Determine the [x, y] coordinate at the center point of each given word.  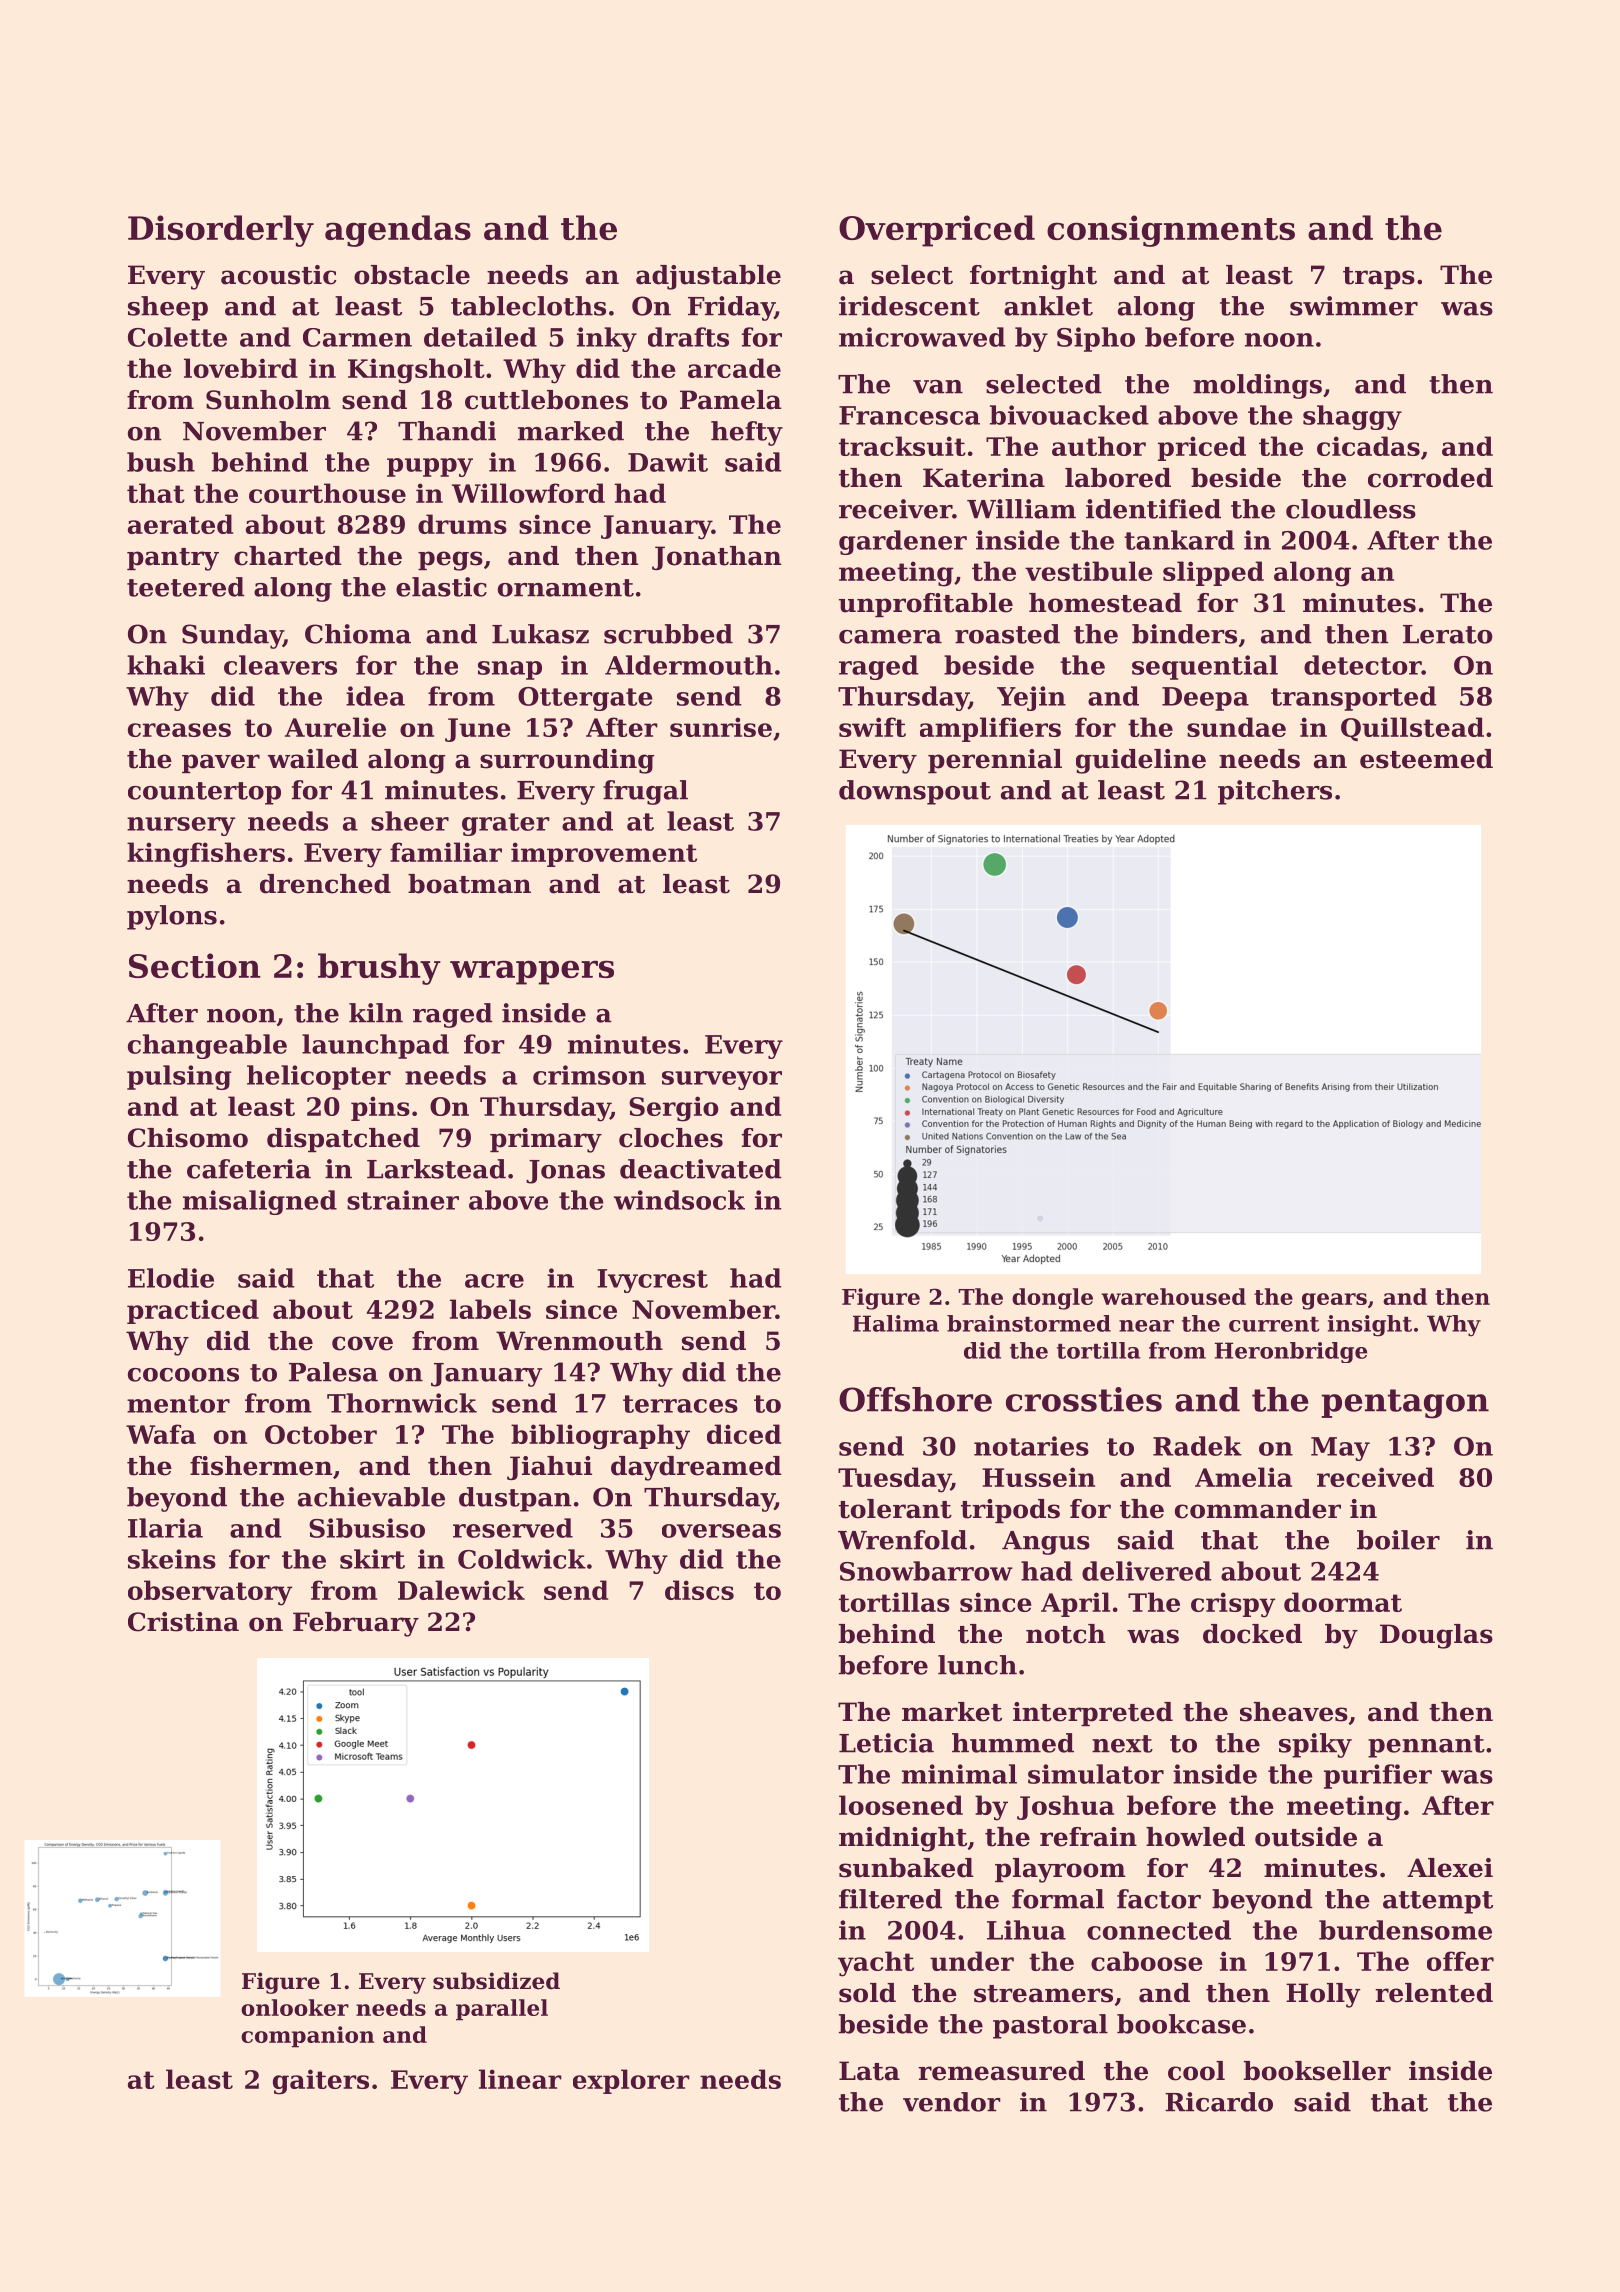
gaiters [321, 2082]
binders [1184, 634]
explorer [631, 2081]
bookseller [1317, 2071]
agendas [398, 231]
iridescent [909, 306]
